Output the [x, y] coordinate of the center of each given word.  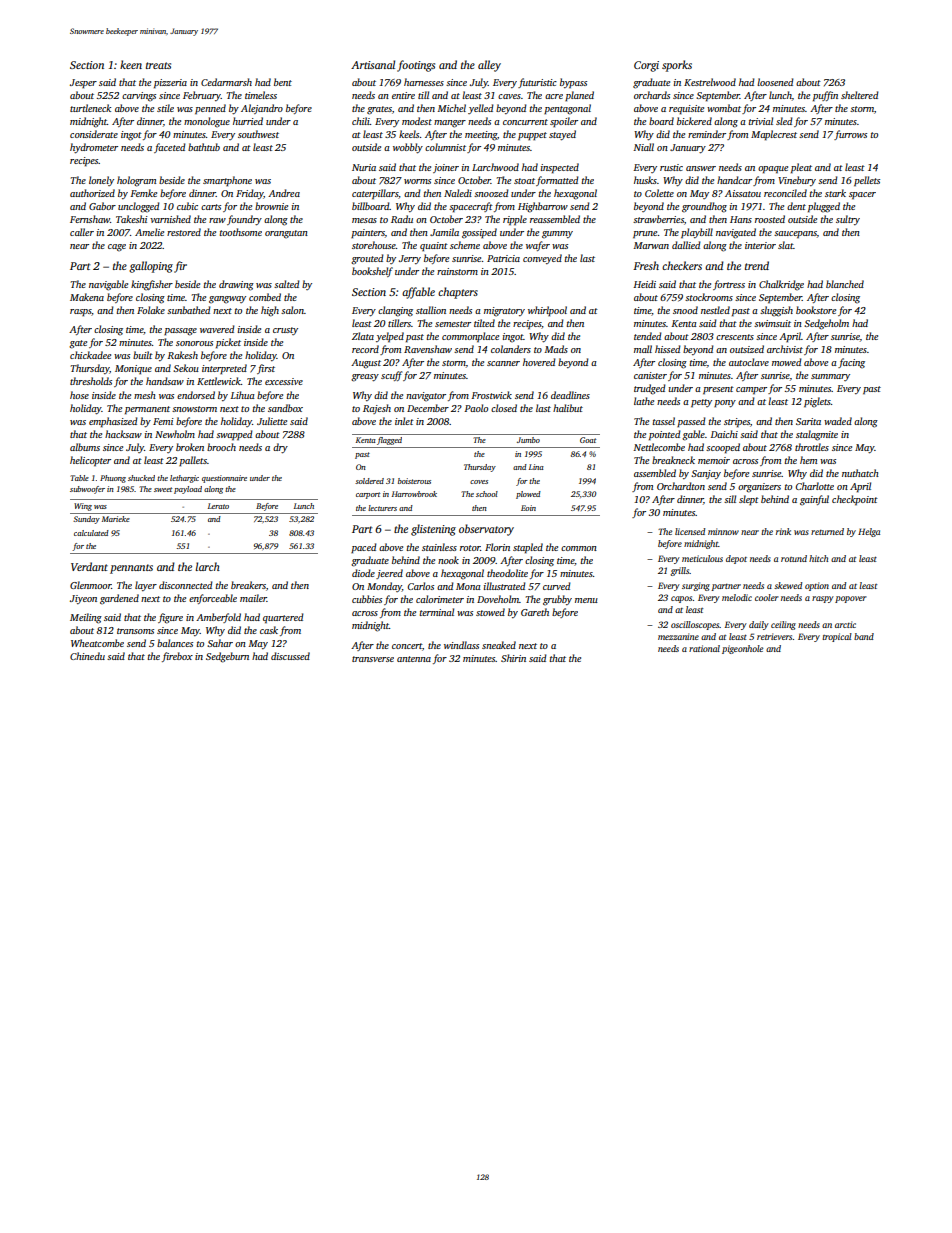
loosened [775, 82]
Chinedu [87, 656]
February [202, 96]
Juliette [272, 421]
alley [489, 66]
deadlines [570, 395]
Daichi [724, 434]
